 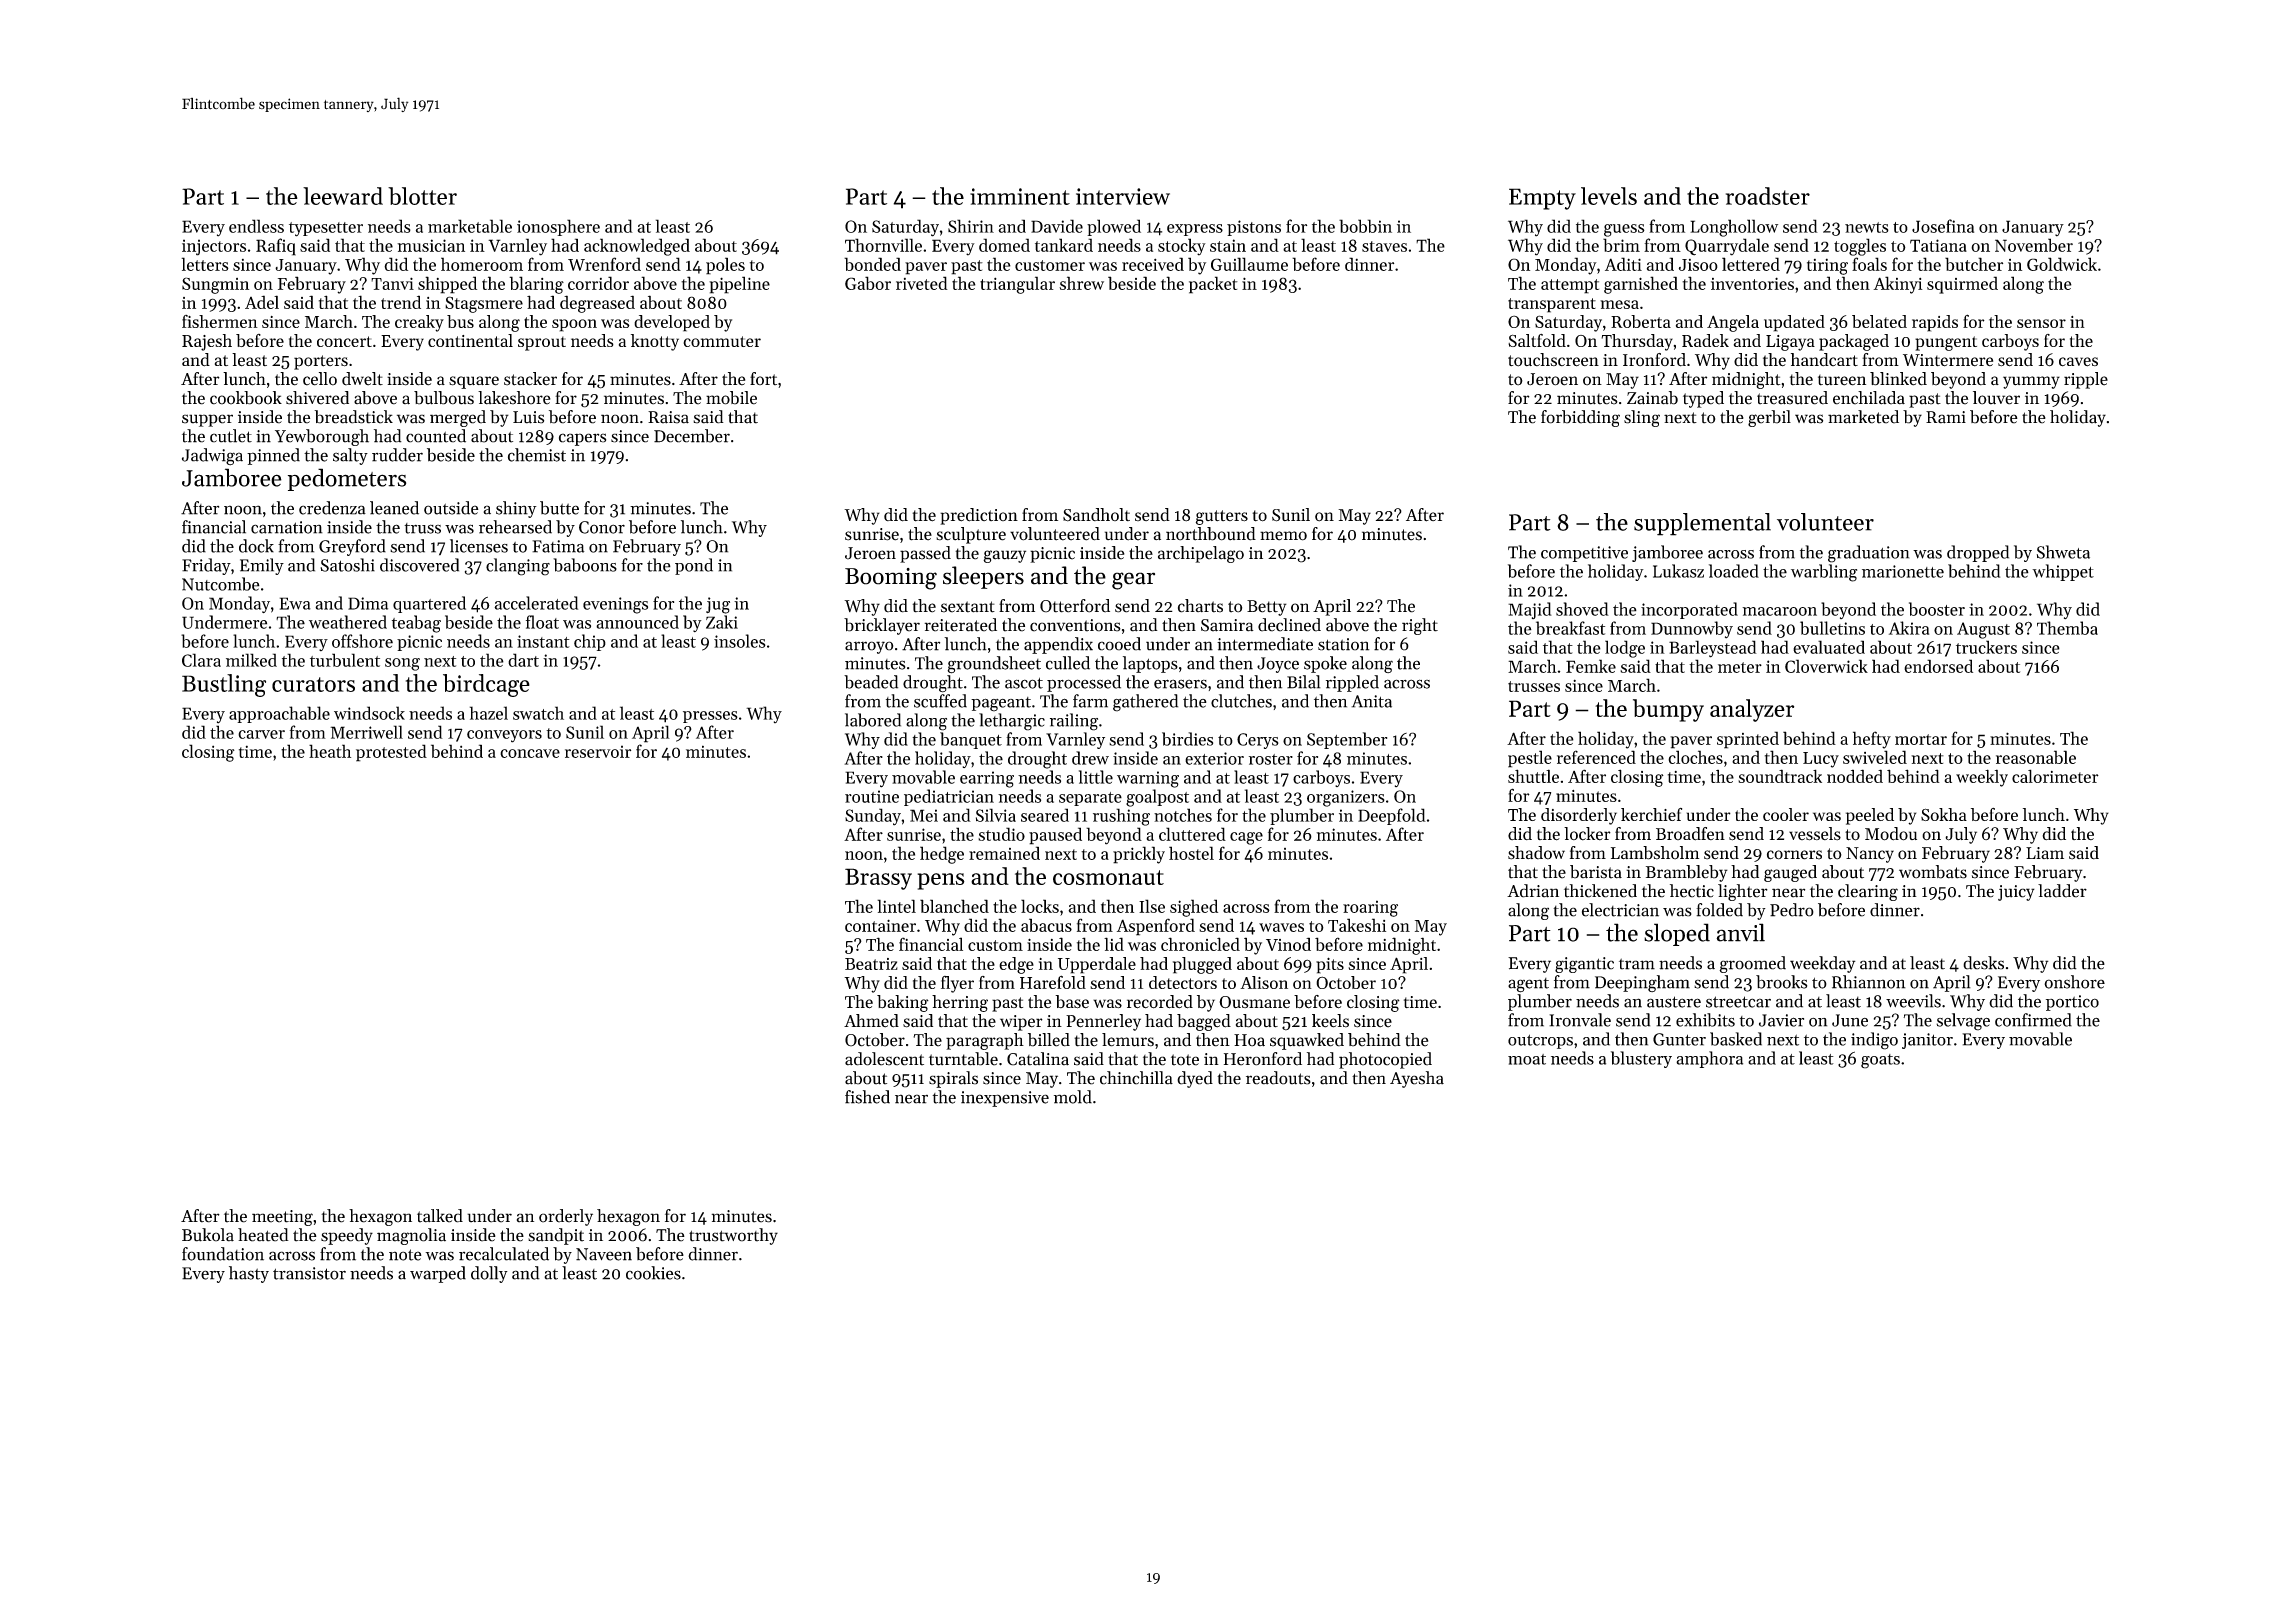 What do you see at coordinates (1695, 757) in the document?
I see `cloches` at bounding box center [1695, 757].
